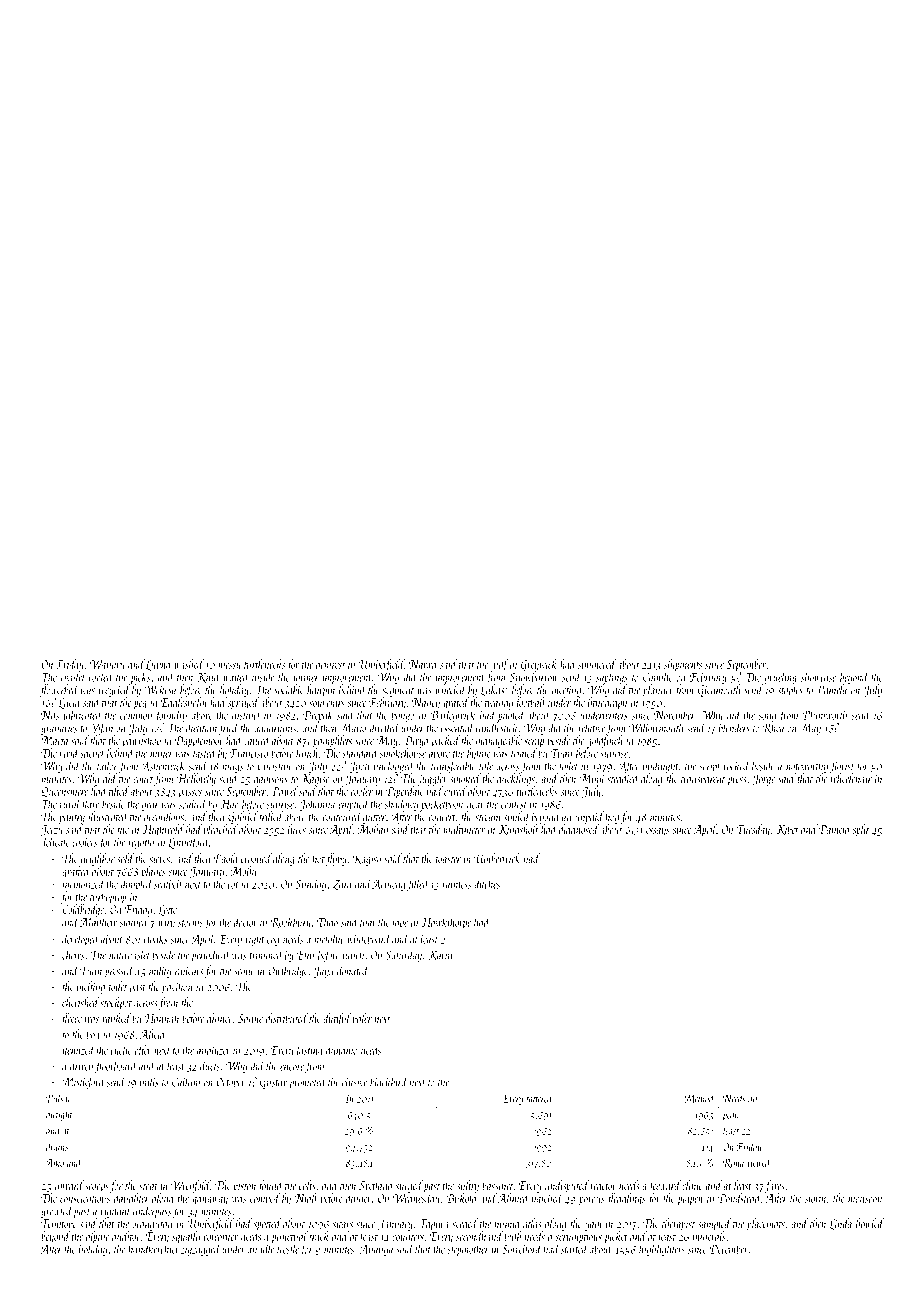  I want to click on pawnshop, so click(141, 741).
